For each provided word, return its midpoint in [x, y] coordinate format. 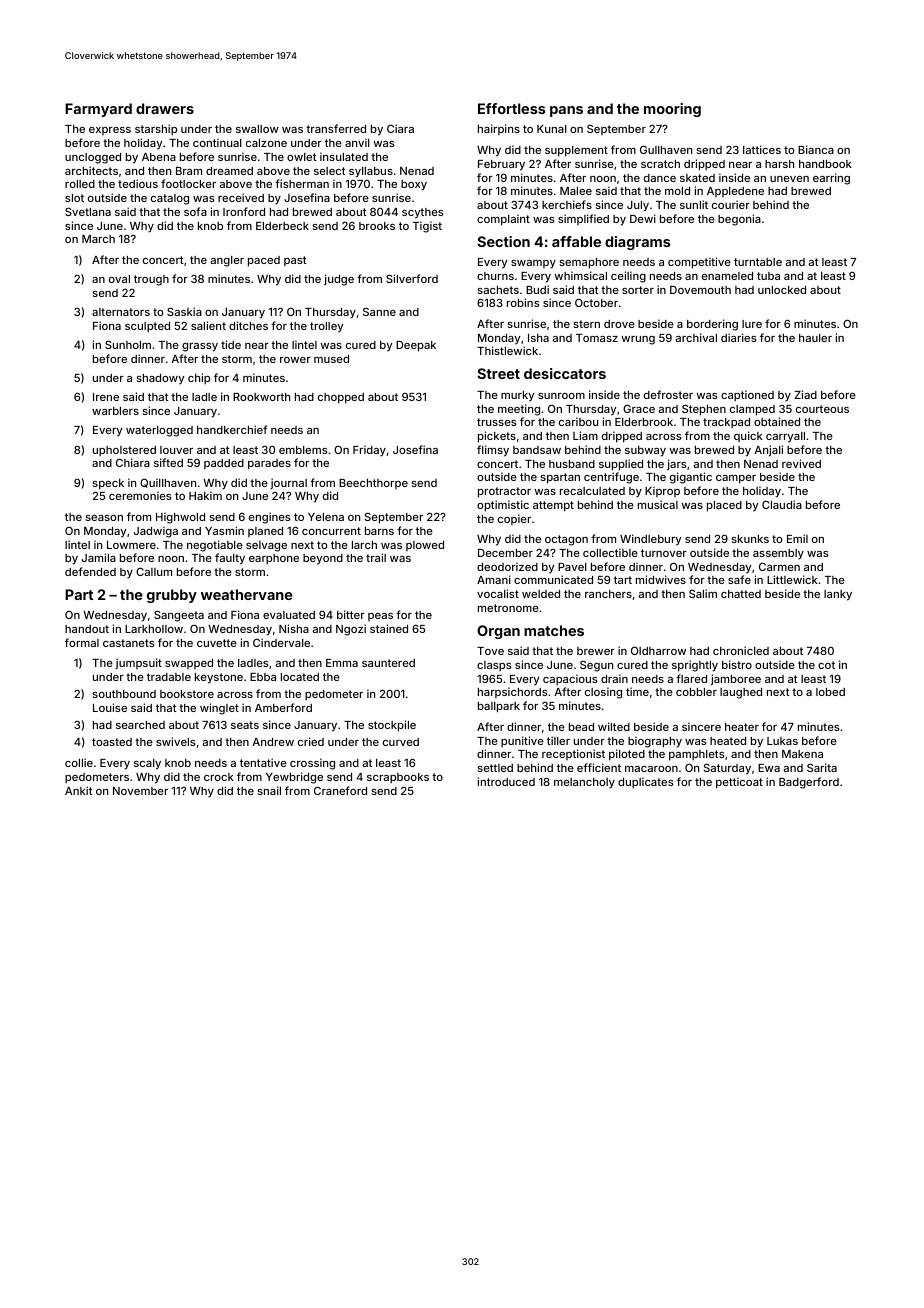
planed [265, 532]
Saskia [184, 311]
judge [339, 280]
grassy [200, 347]
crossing [312, 764]
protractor [504, 492]
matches [554, 630]
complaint [503, 220]
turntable [758, 262]
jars [676, 465]
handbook [825, 164]
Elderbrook [644, 422]
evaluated [289, 615]
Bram [189, 171]
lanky [838, 595]
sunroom [561, 396]
